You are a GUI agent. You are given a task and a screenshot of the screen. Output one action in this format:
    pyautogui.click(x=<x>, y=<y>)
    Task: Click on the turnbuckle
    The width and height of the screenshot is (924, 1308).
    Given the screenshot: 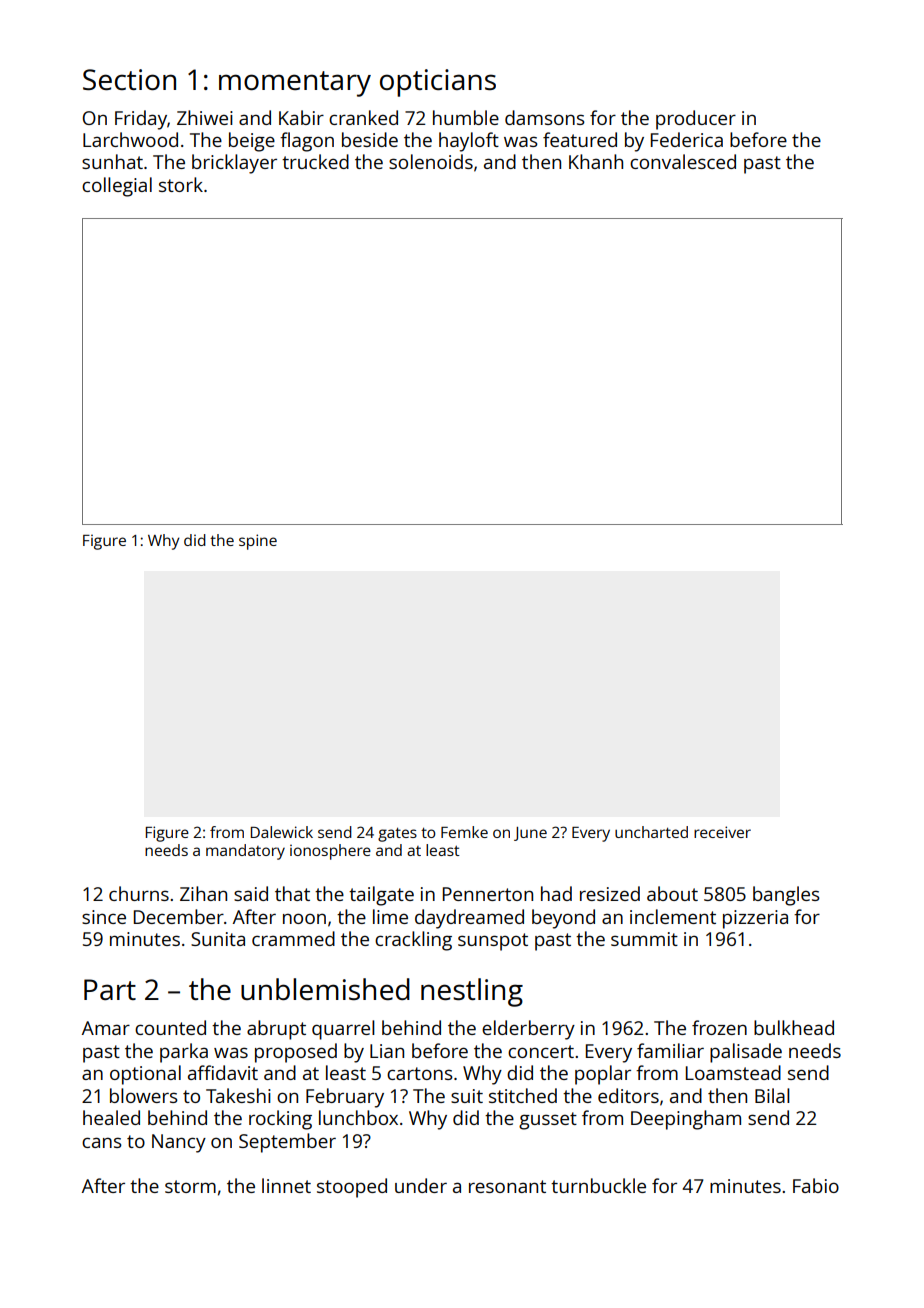 What is the action you would take?
    pyautogui.click(x=598, y=1185)
